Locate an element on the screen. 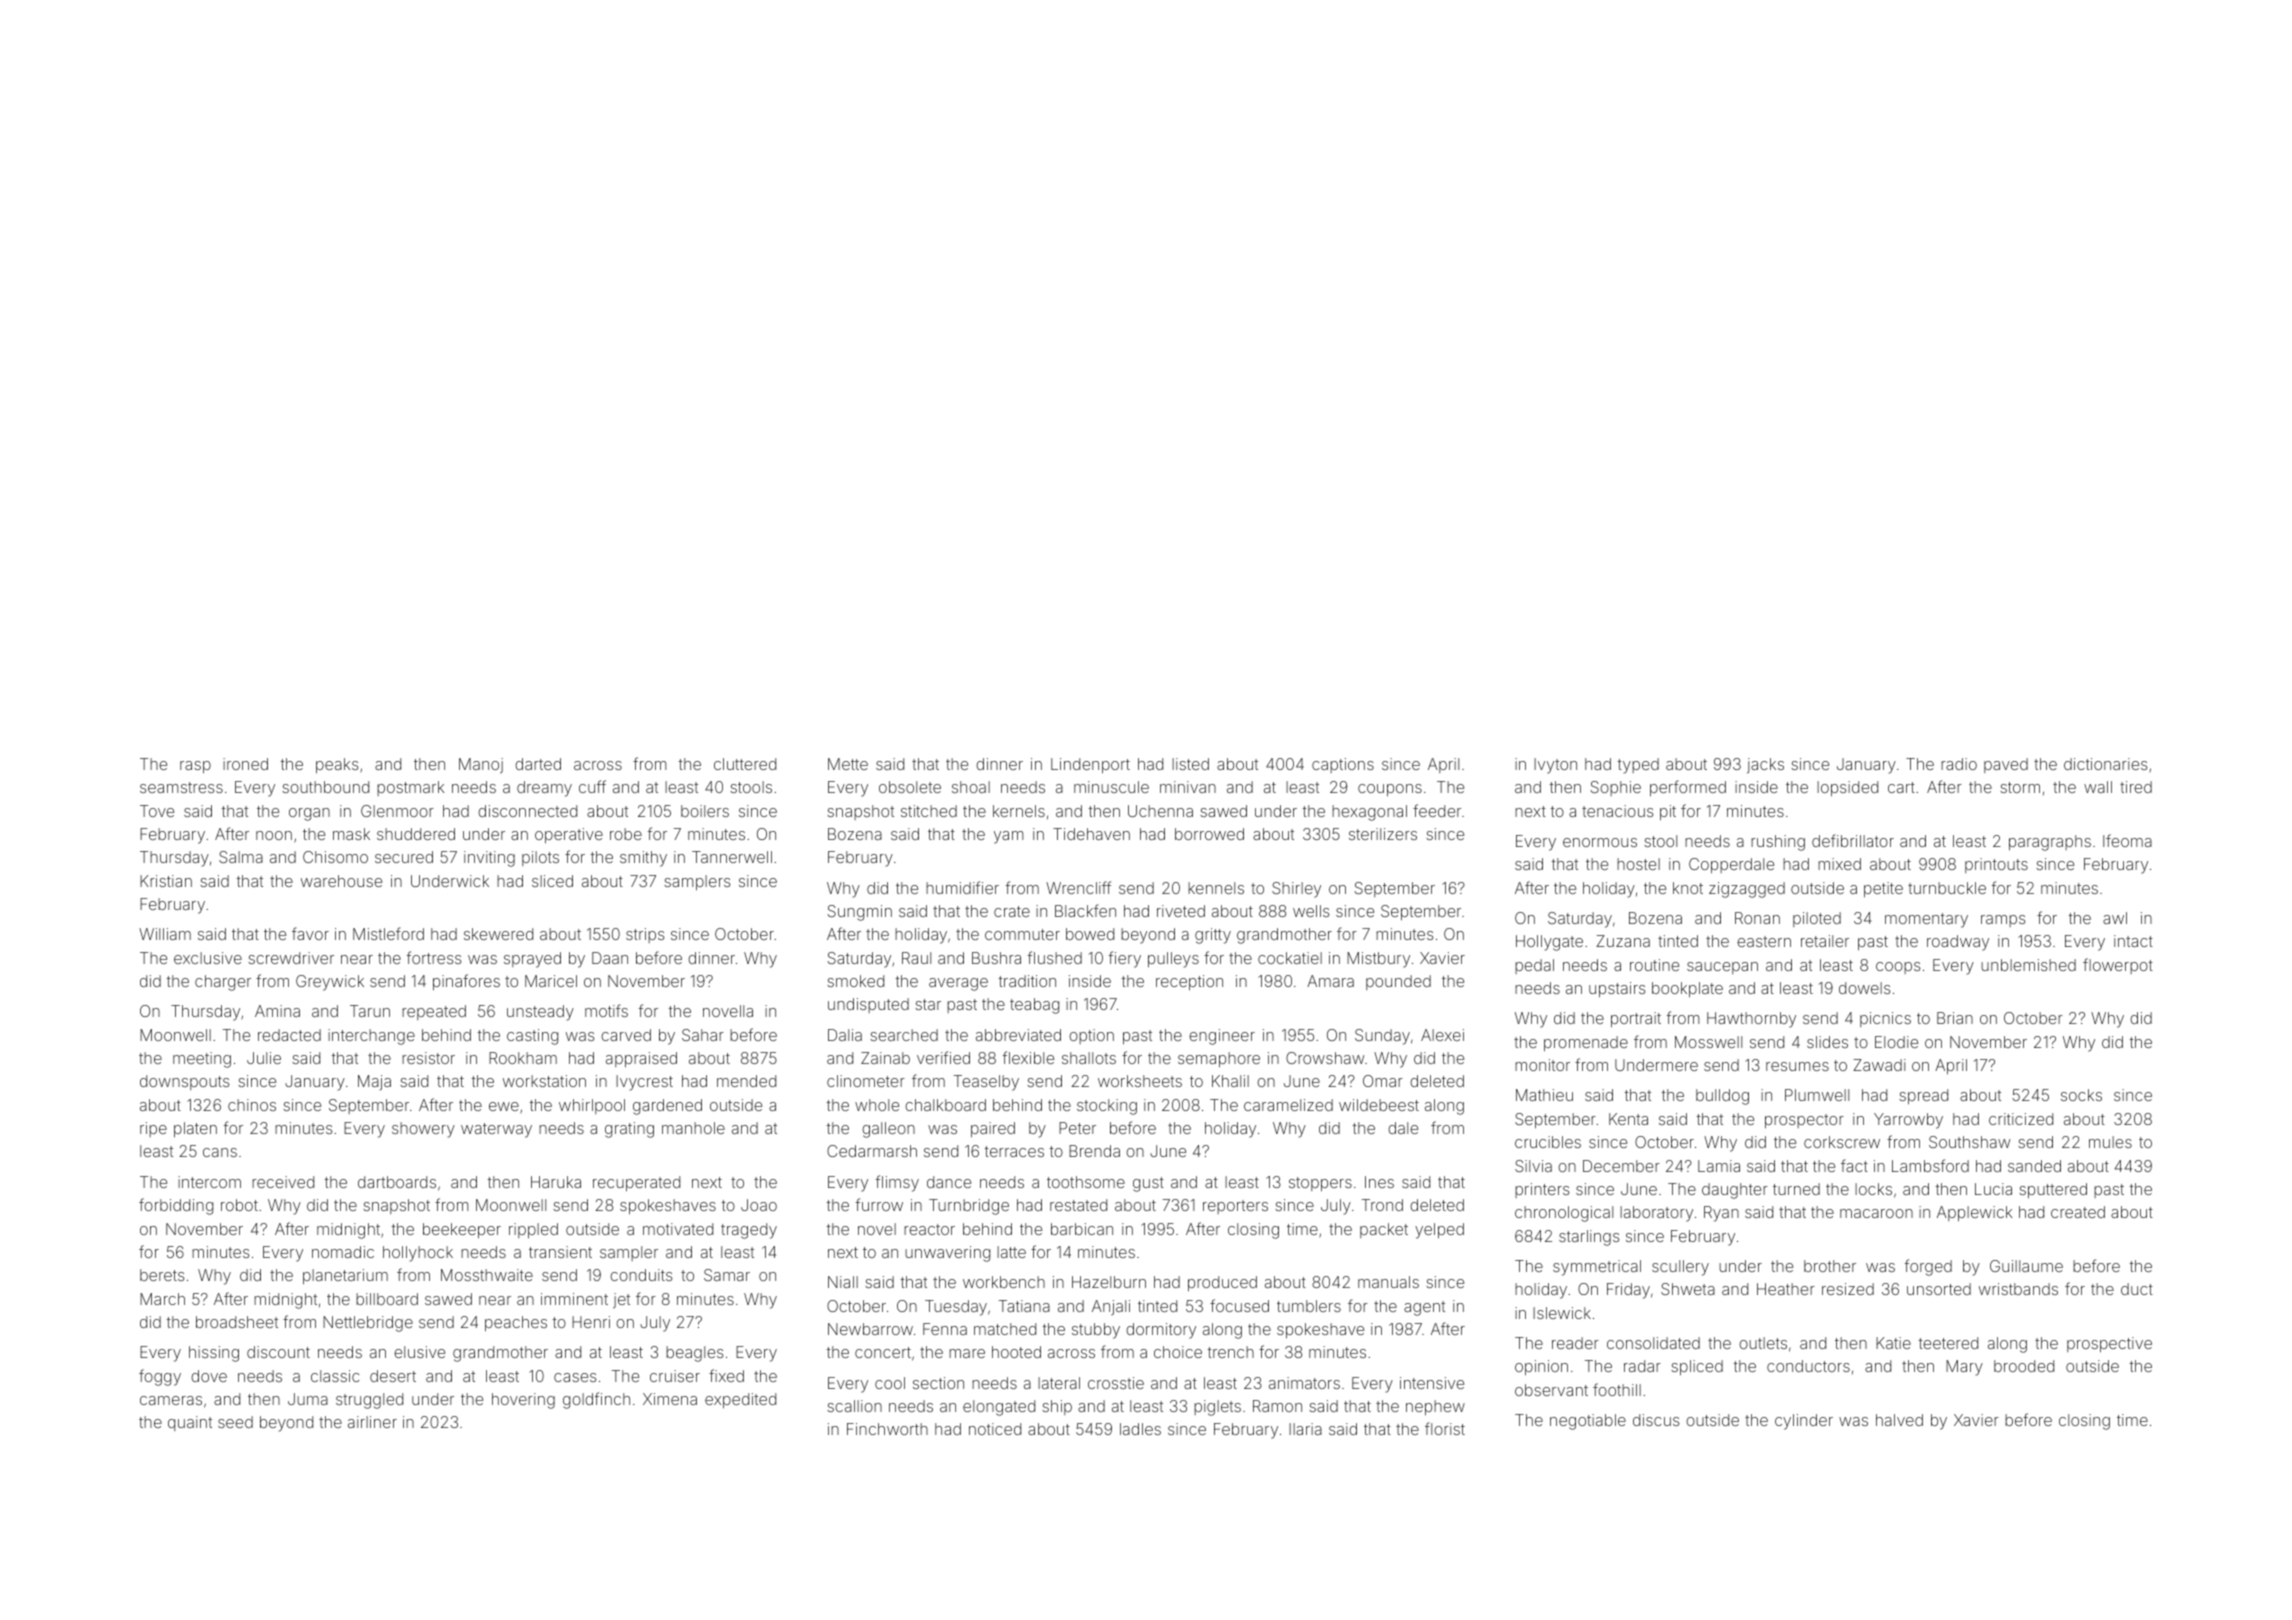 This screenshot has height=1620, width=2292. Lamia is located at coordinates (1719, 1166).
